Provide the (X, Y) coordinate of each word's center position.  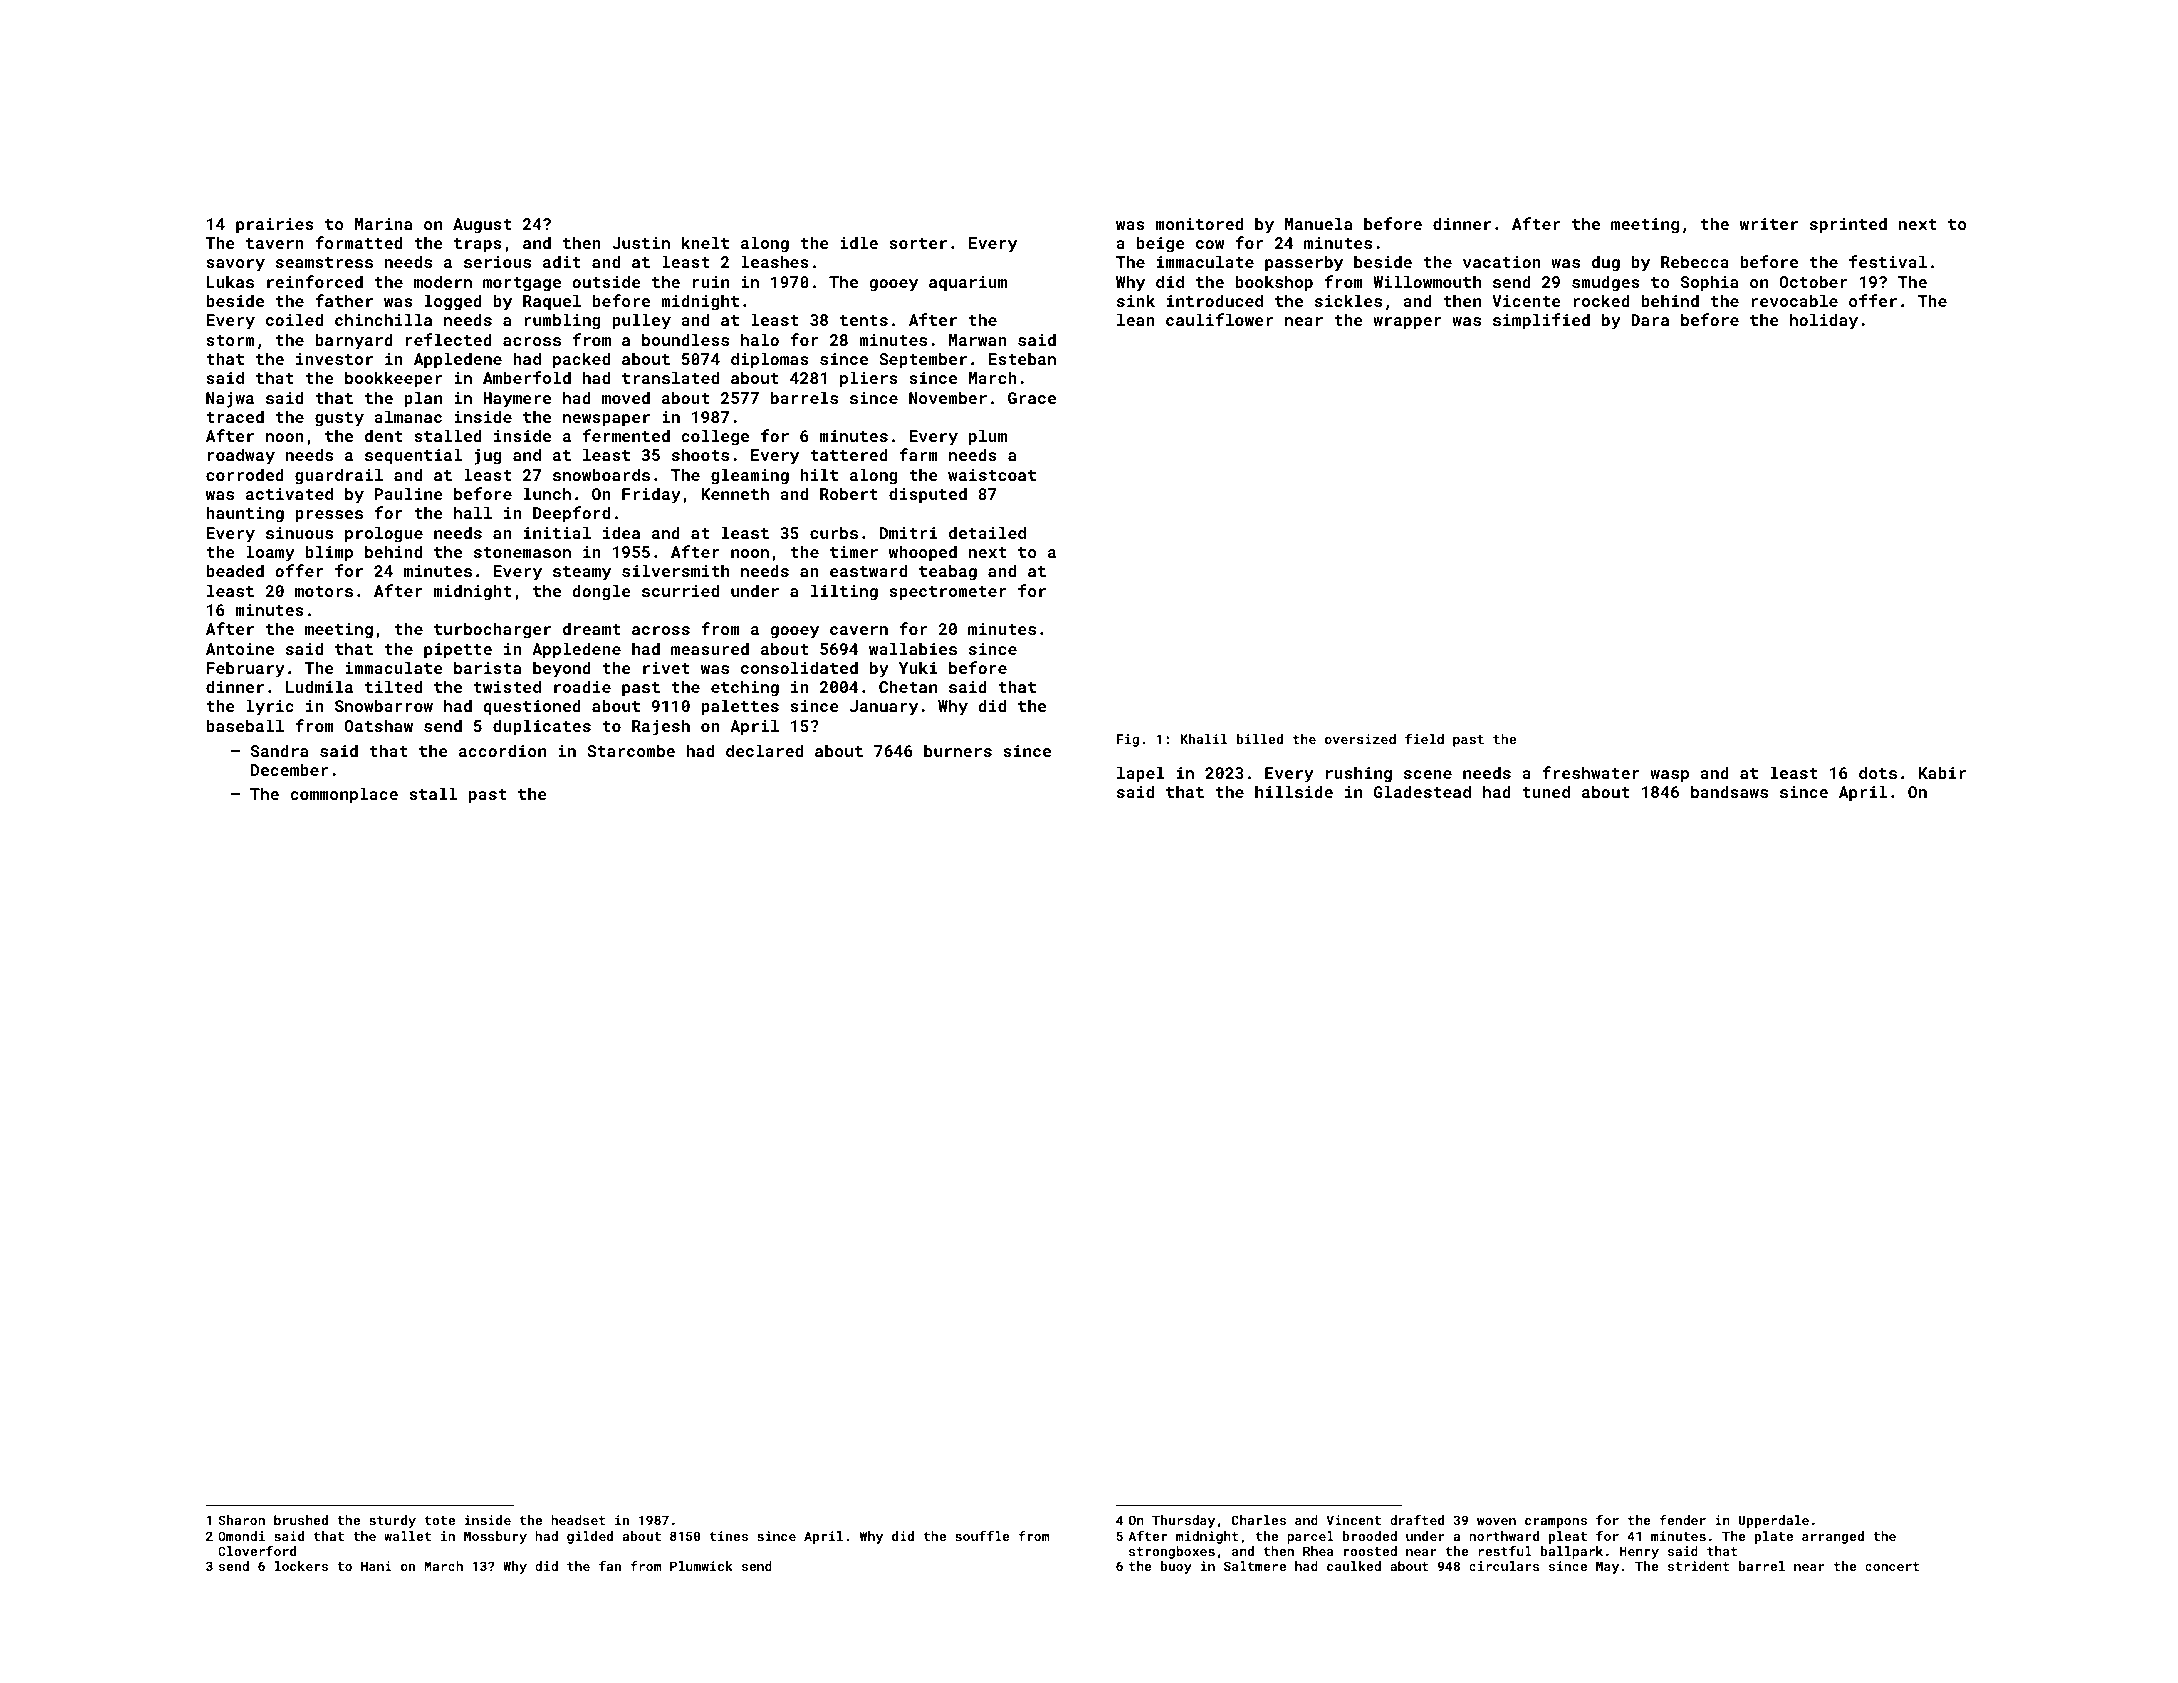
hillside (1294, 791)
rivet (666, 668)
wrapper (1407, 323)
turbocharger (492, 630)
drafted (1417, 1520)
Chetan (908, 686)
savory (235, 265)
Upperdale (1774, 1521)
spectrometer (948, 593)
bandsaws (1729, 791)
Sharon (241, 1520)
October (1813, 281)
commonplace (344, 795)
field (1424, 738)
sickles (1348, 300)
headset (578, 1520)
